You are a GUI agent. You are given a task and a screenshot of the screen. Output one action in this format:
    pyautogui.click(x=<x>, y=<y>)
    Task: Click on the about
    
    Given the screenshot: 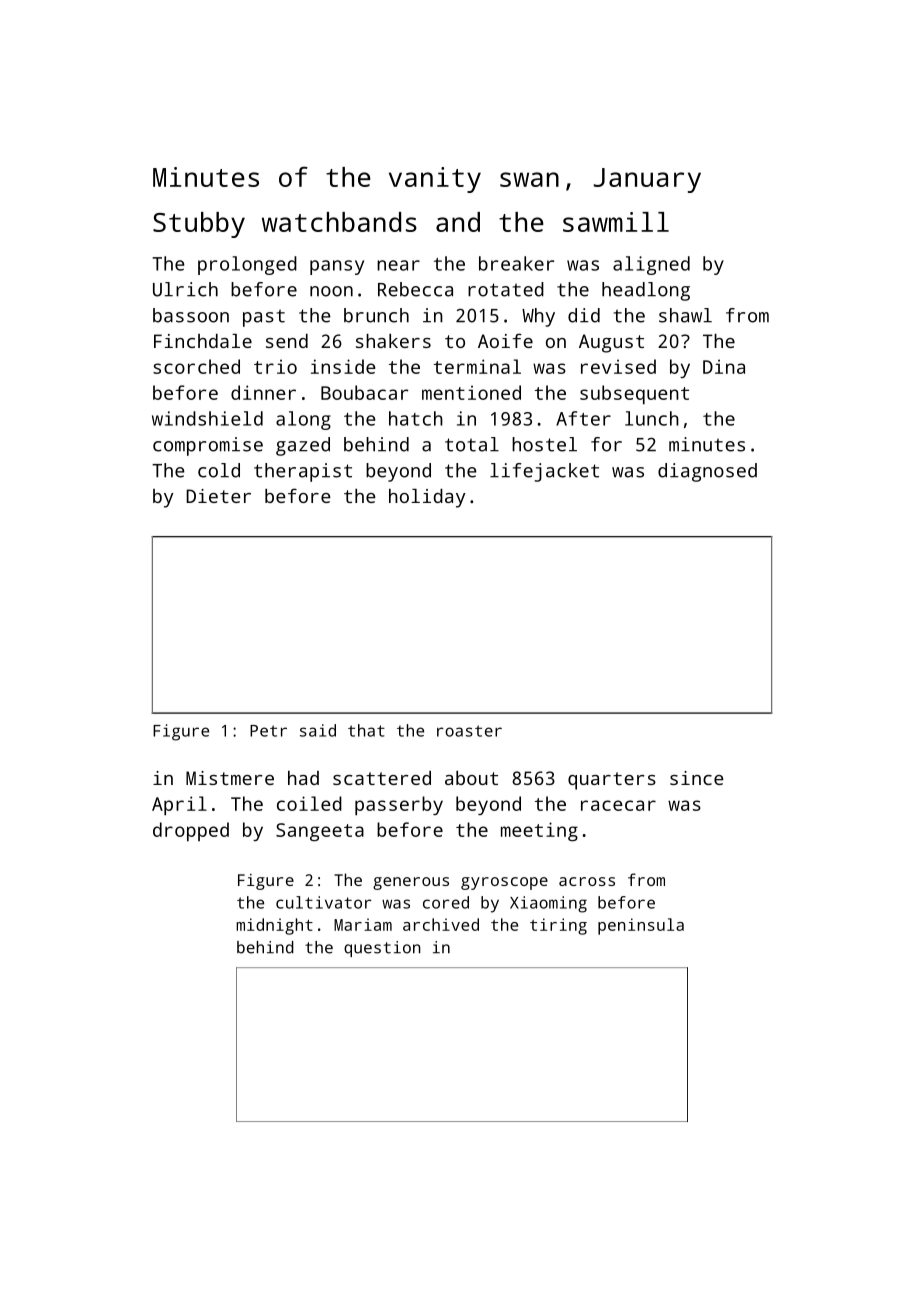 What is the action you would take?
    pyautogui.click(x=471, y=778)
